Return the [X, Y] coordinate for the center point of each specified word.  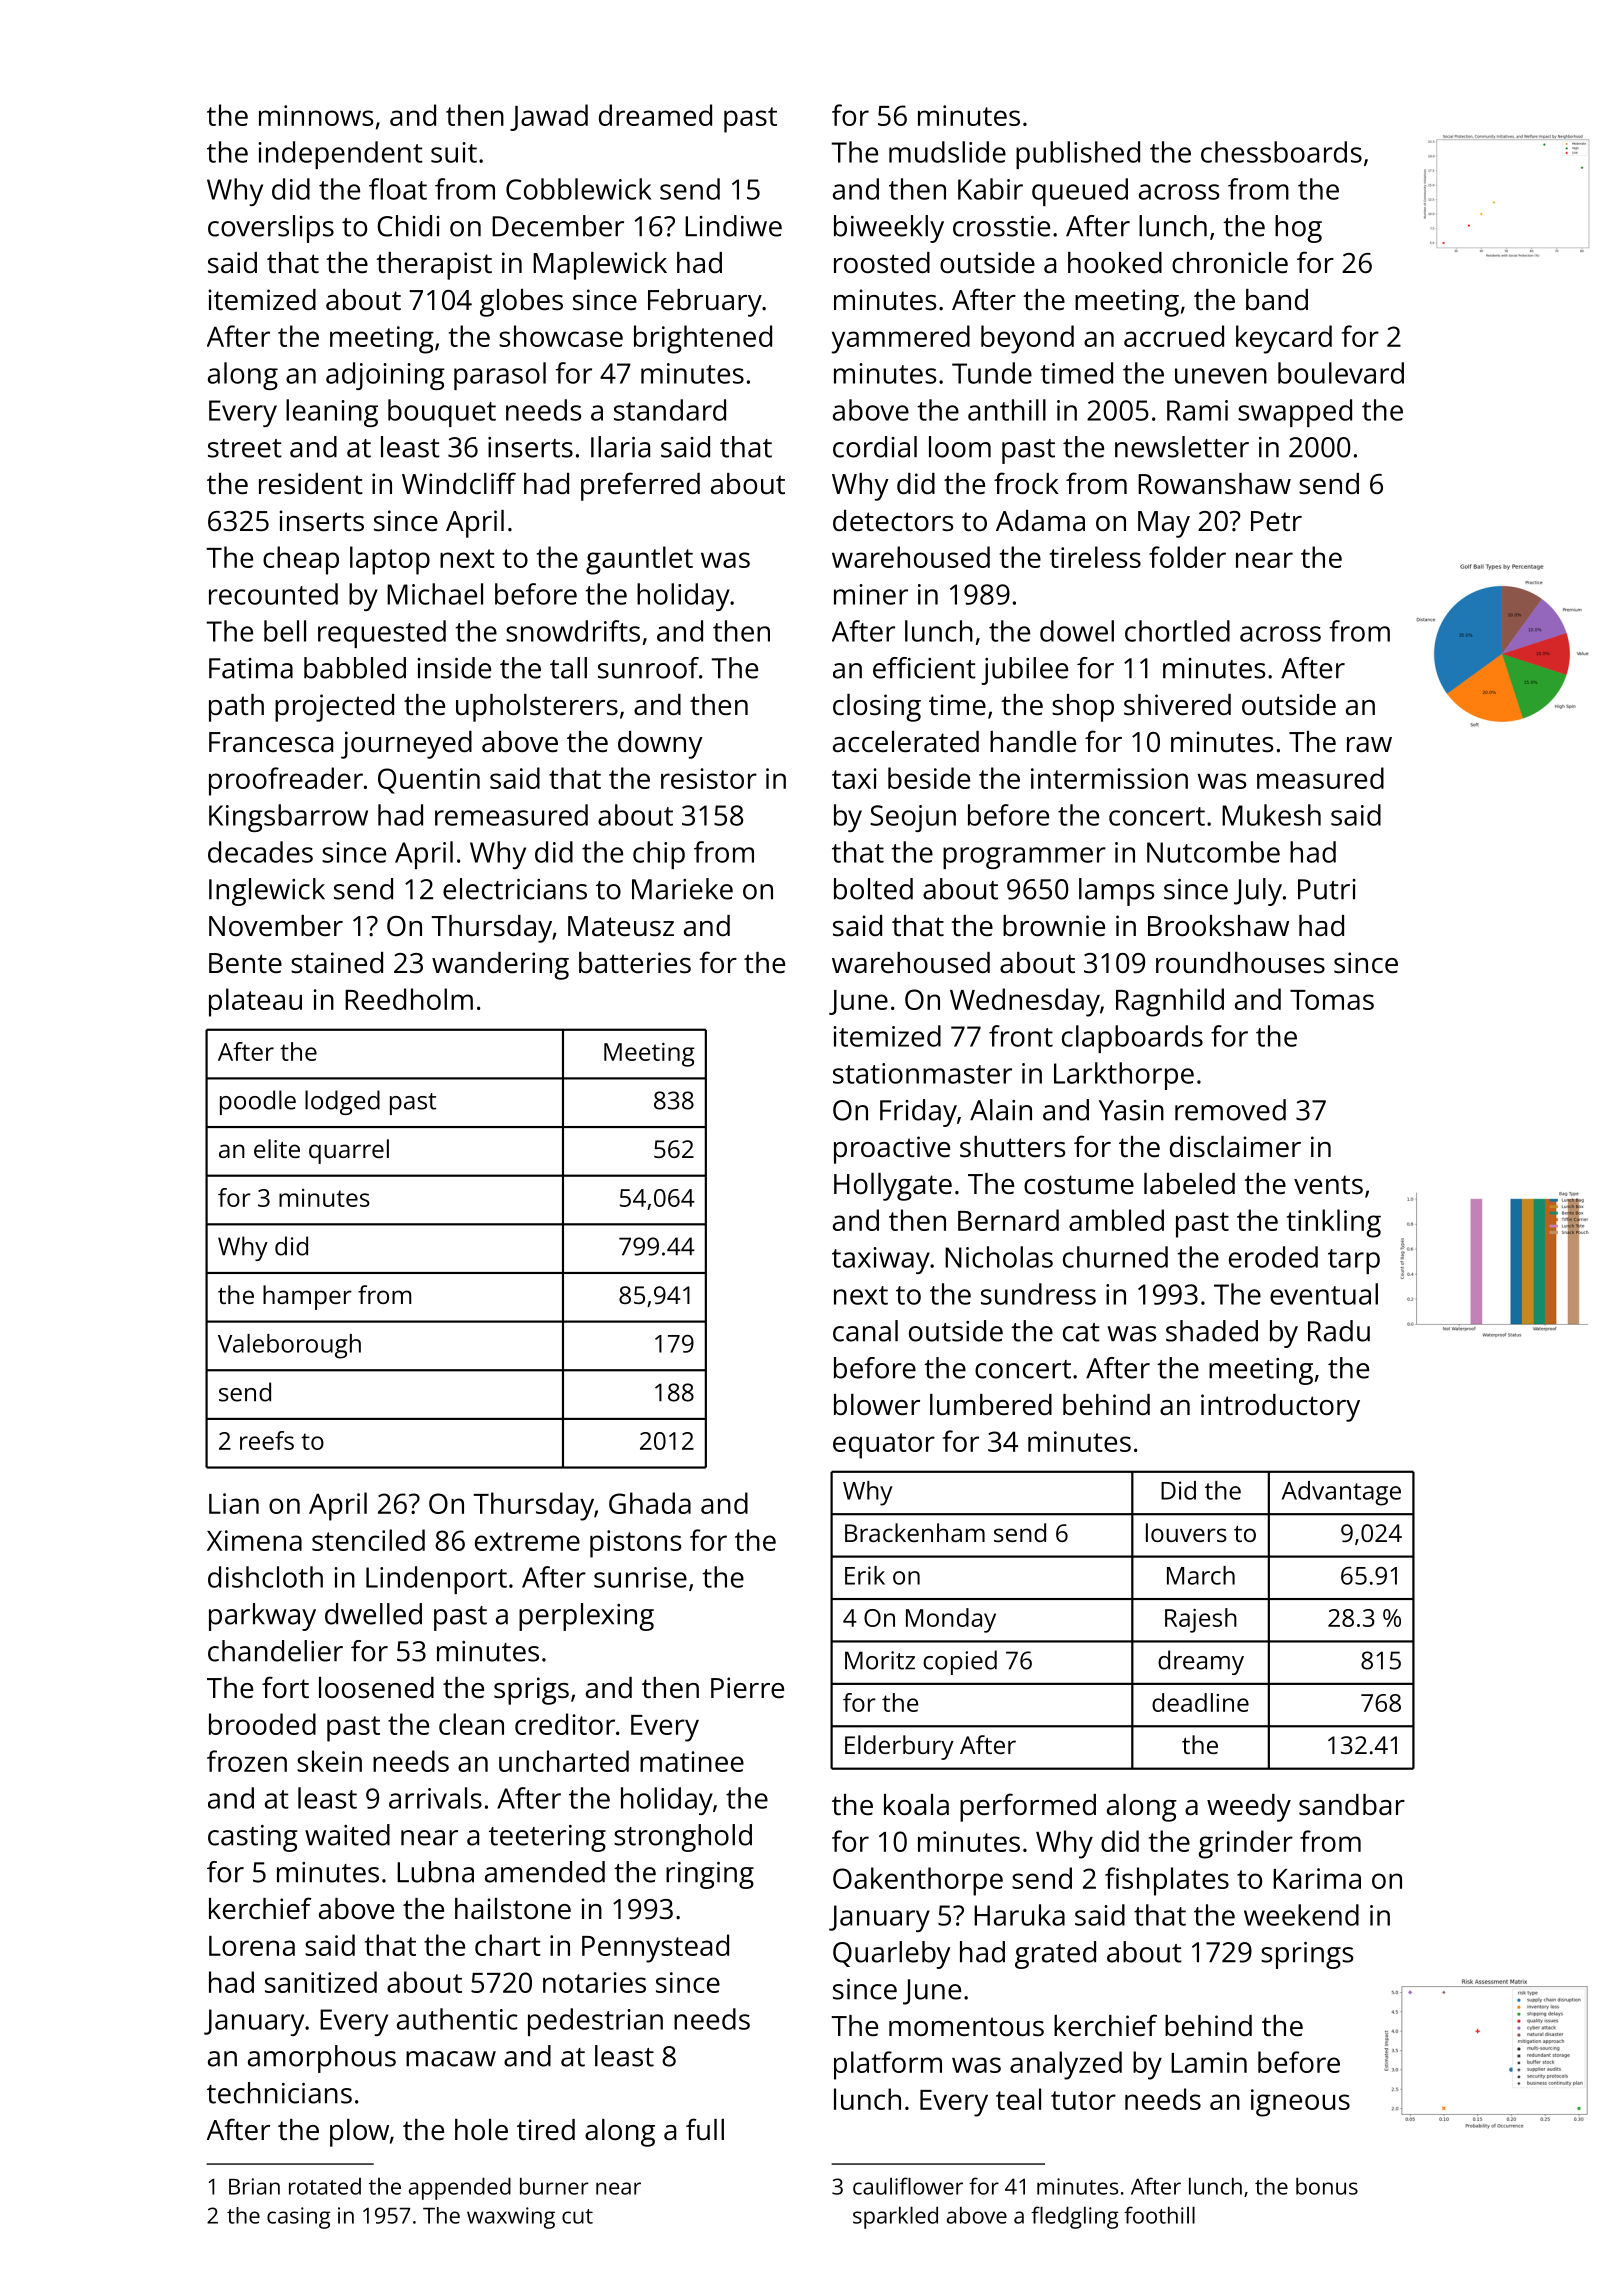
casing [298, 2218]
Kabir [990, 189]
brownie [1054, 925]
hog [1298, 229]
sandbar [1352, 1804]
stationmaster [922, 1073]
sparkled [895, 2217]
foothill [1159, 2215]
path [236, 708]
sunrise [640, 1577]
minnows [316, 115]
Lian [234, 1503]
